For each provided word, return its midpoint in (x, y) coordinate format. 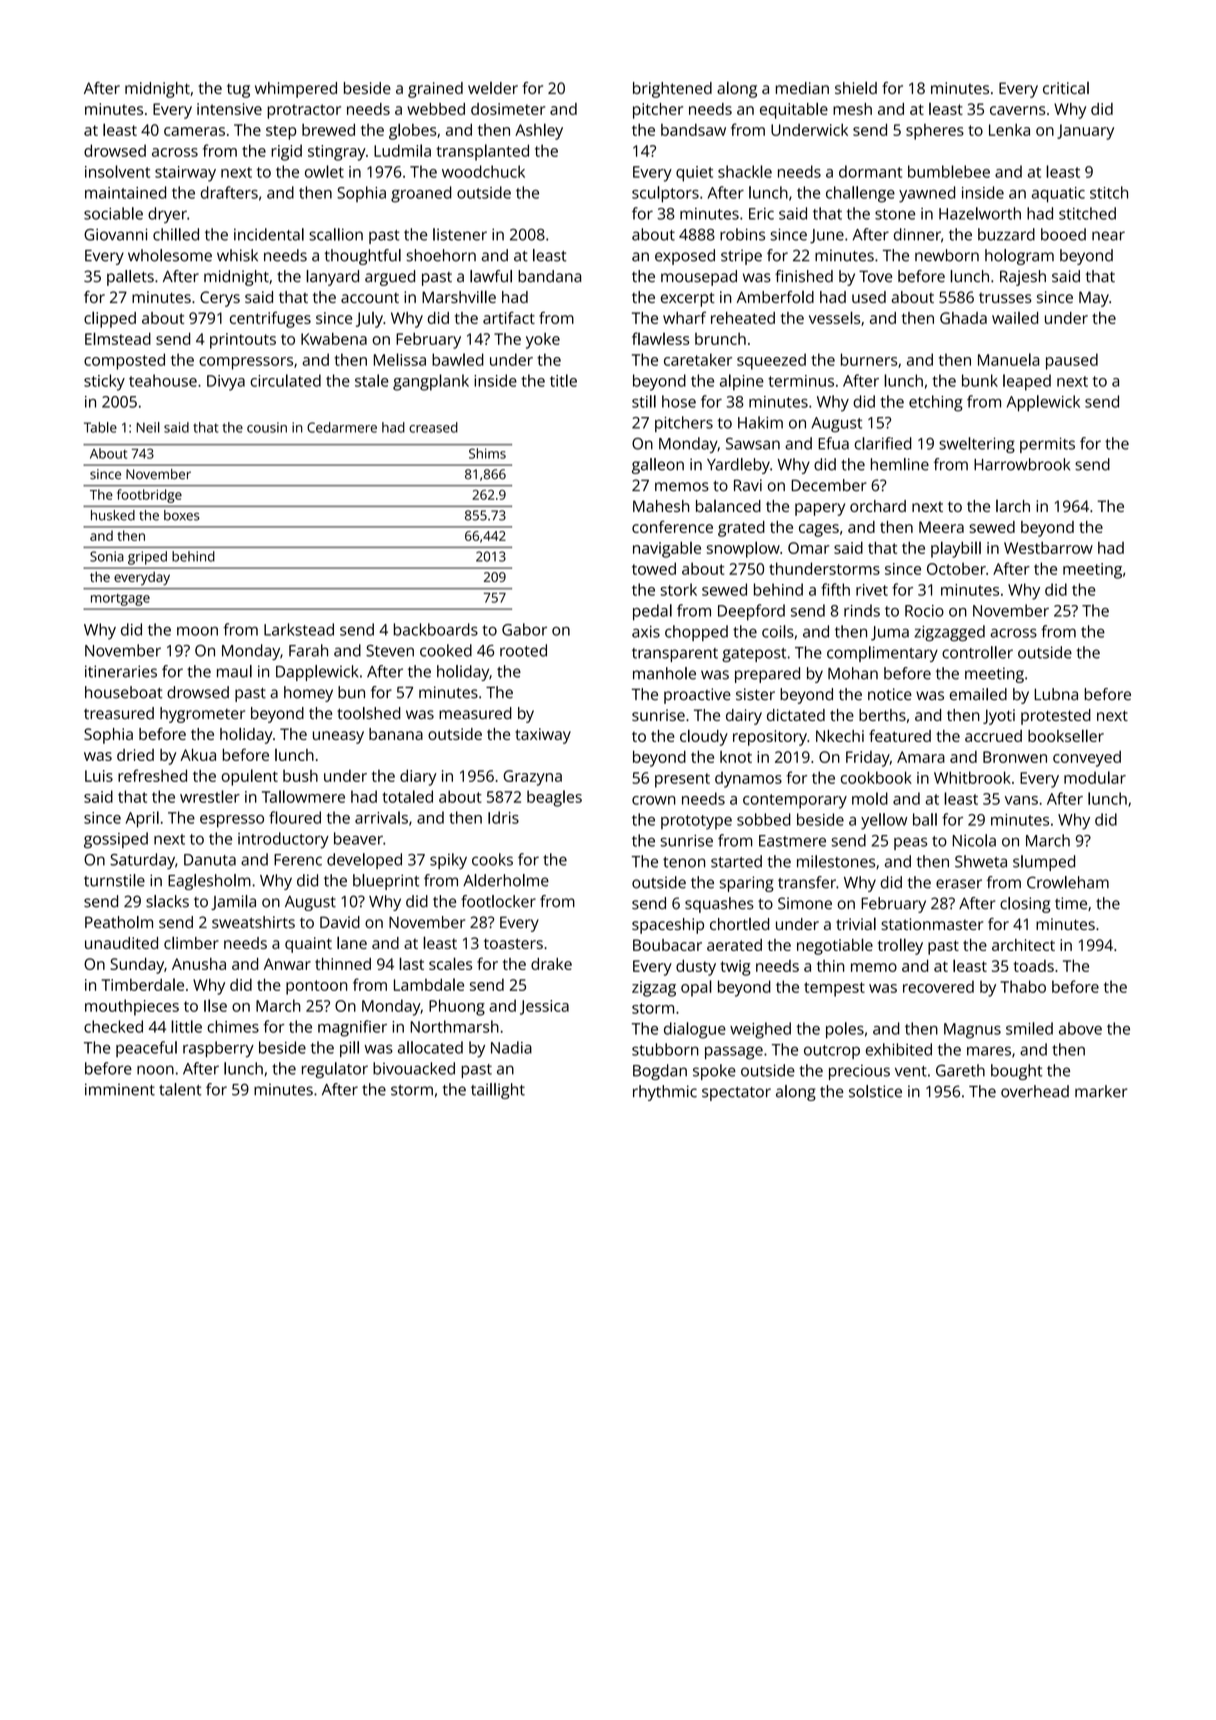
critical (1066, 88)
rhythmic (665, 1093)
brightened (672, 90)
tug (238, 90)
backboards (435, 629)
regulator (335, 1070)
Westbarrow (1048, 548)
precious (859, 1072)
